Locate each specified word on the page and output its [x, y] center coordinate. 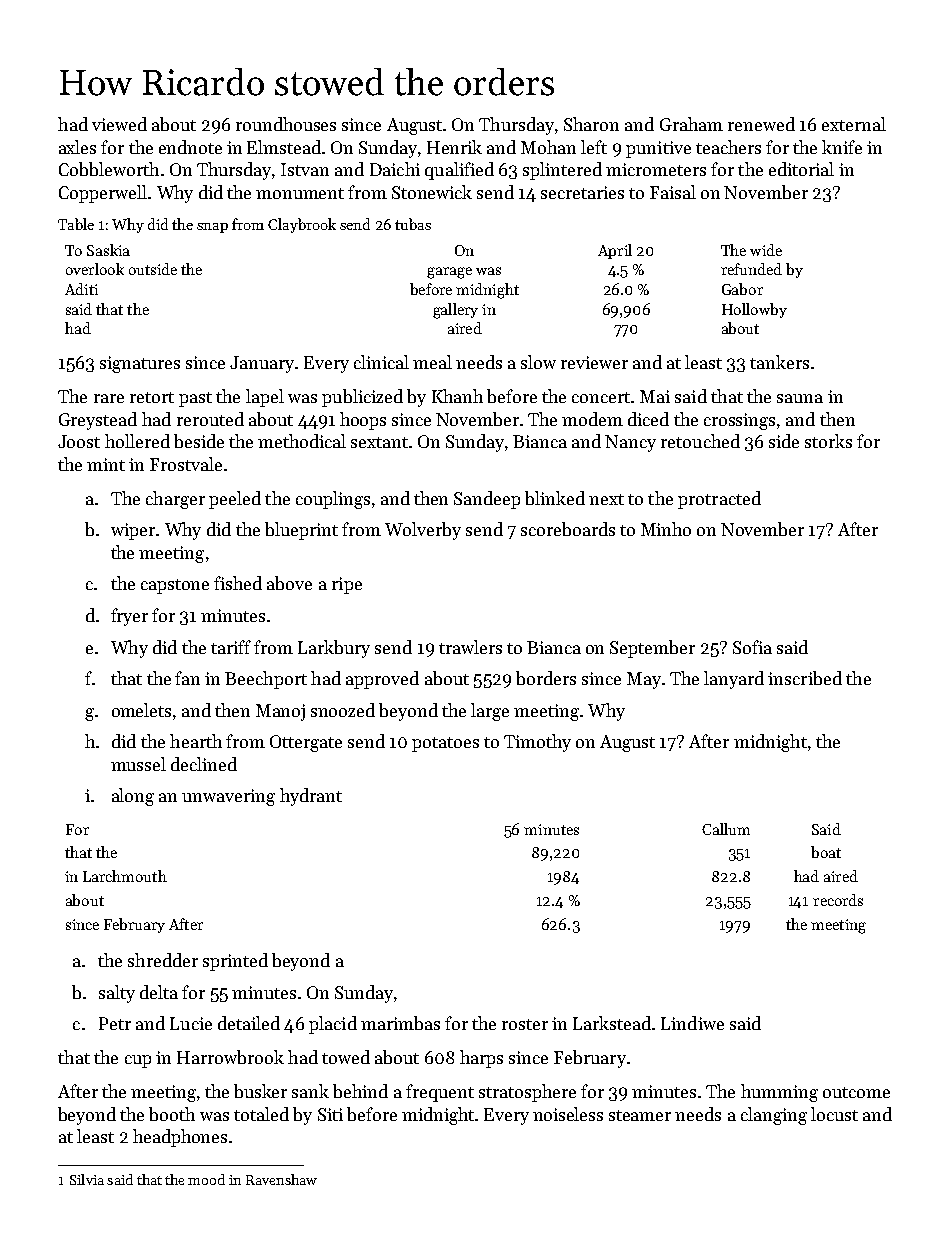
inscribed [805, 678]
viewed [119, 124]
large [490, 712]
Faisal [673, 192]
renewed [761, 124]
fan [187, 678]
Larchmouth [125, 876]
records [838, 900]
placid [333, 1025]
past [195, 399]
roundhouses [286, 124]
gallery [455, 311]
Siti [330, 1114]
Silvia [87, 1179]
